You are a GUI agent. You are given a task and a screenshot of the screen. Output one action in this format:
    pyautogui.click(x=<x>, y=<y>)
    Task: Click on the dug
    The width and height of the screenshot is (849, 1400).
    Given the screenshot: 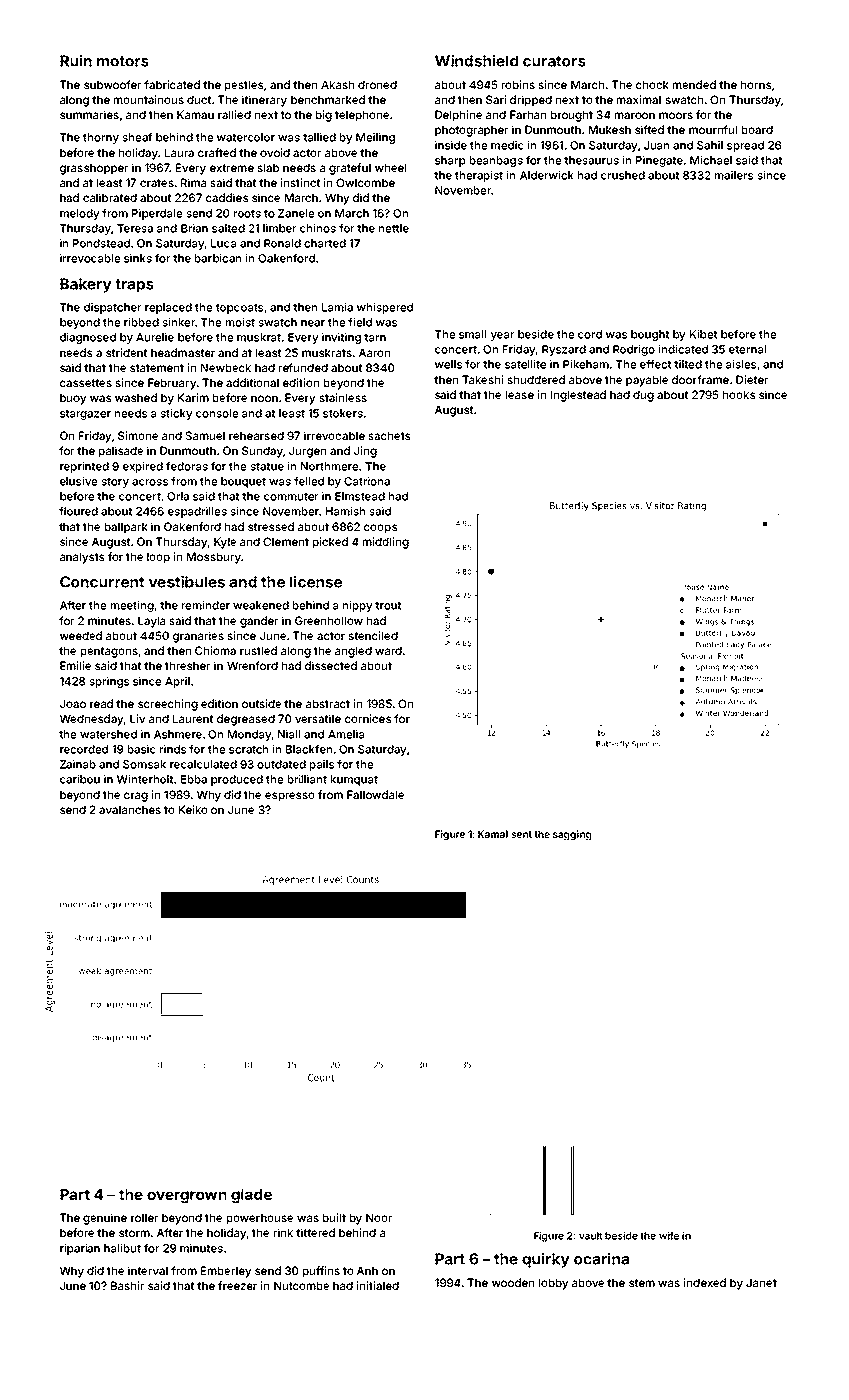 What is the action you would take?
    pyautogui.click(x=643, y=396)
